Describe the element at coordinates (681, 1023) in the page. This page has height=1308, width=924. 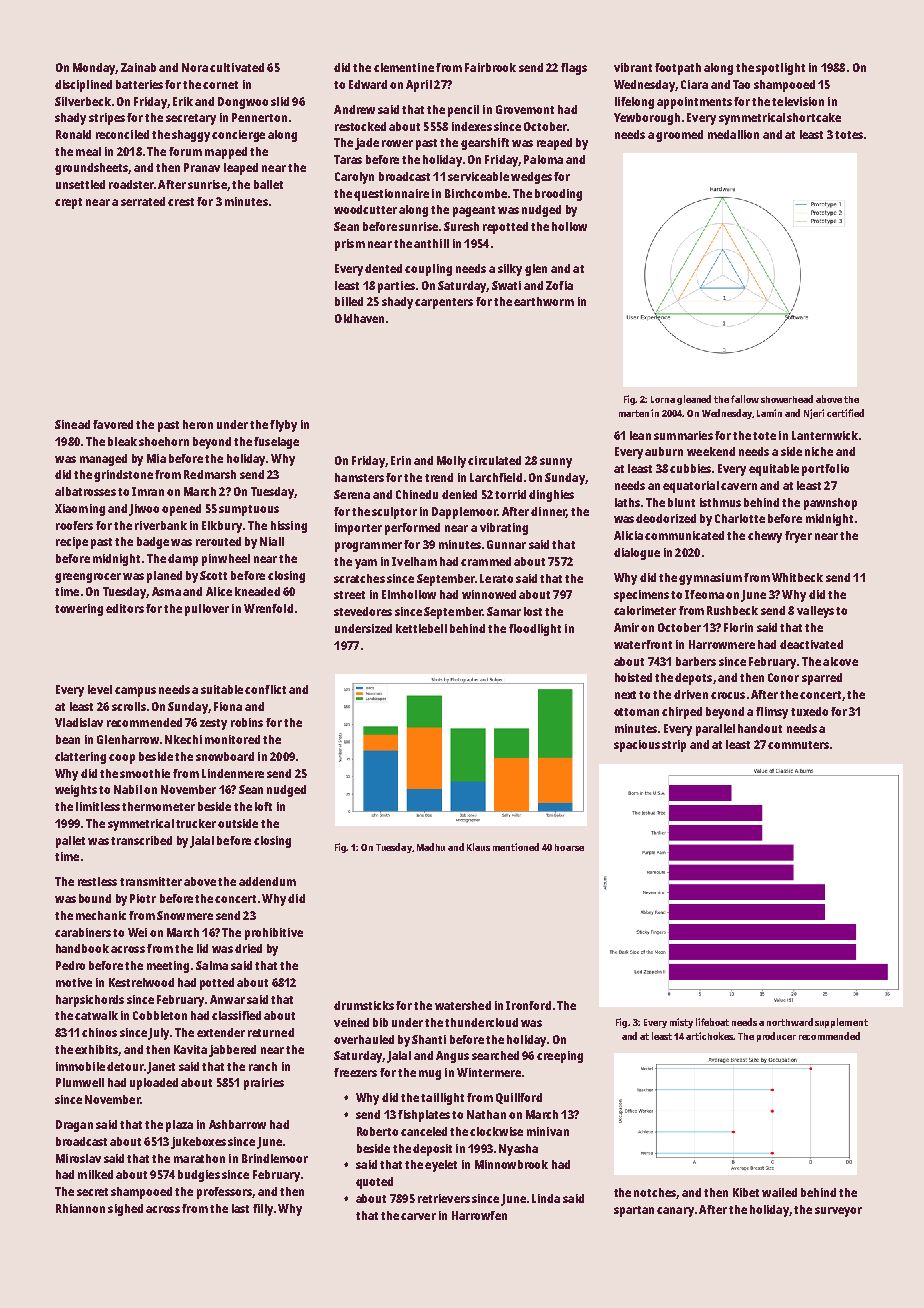
I see `misty` at that location.
